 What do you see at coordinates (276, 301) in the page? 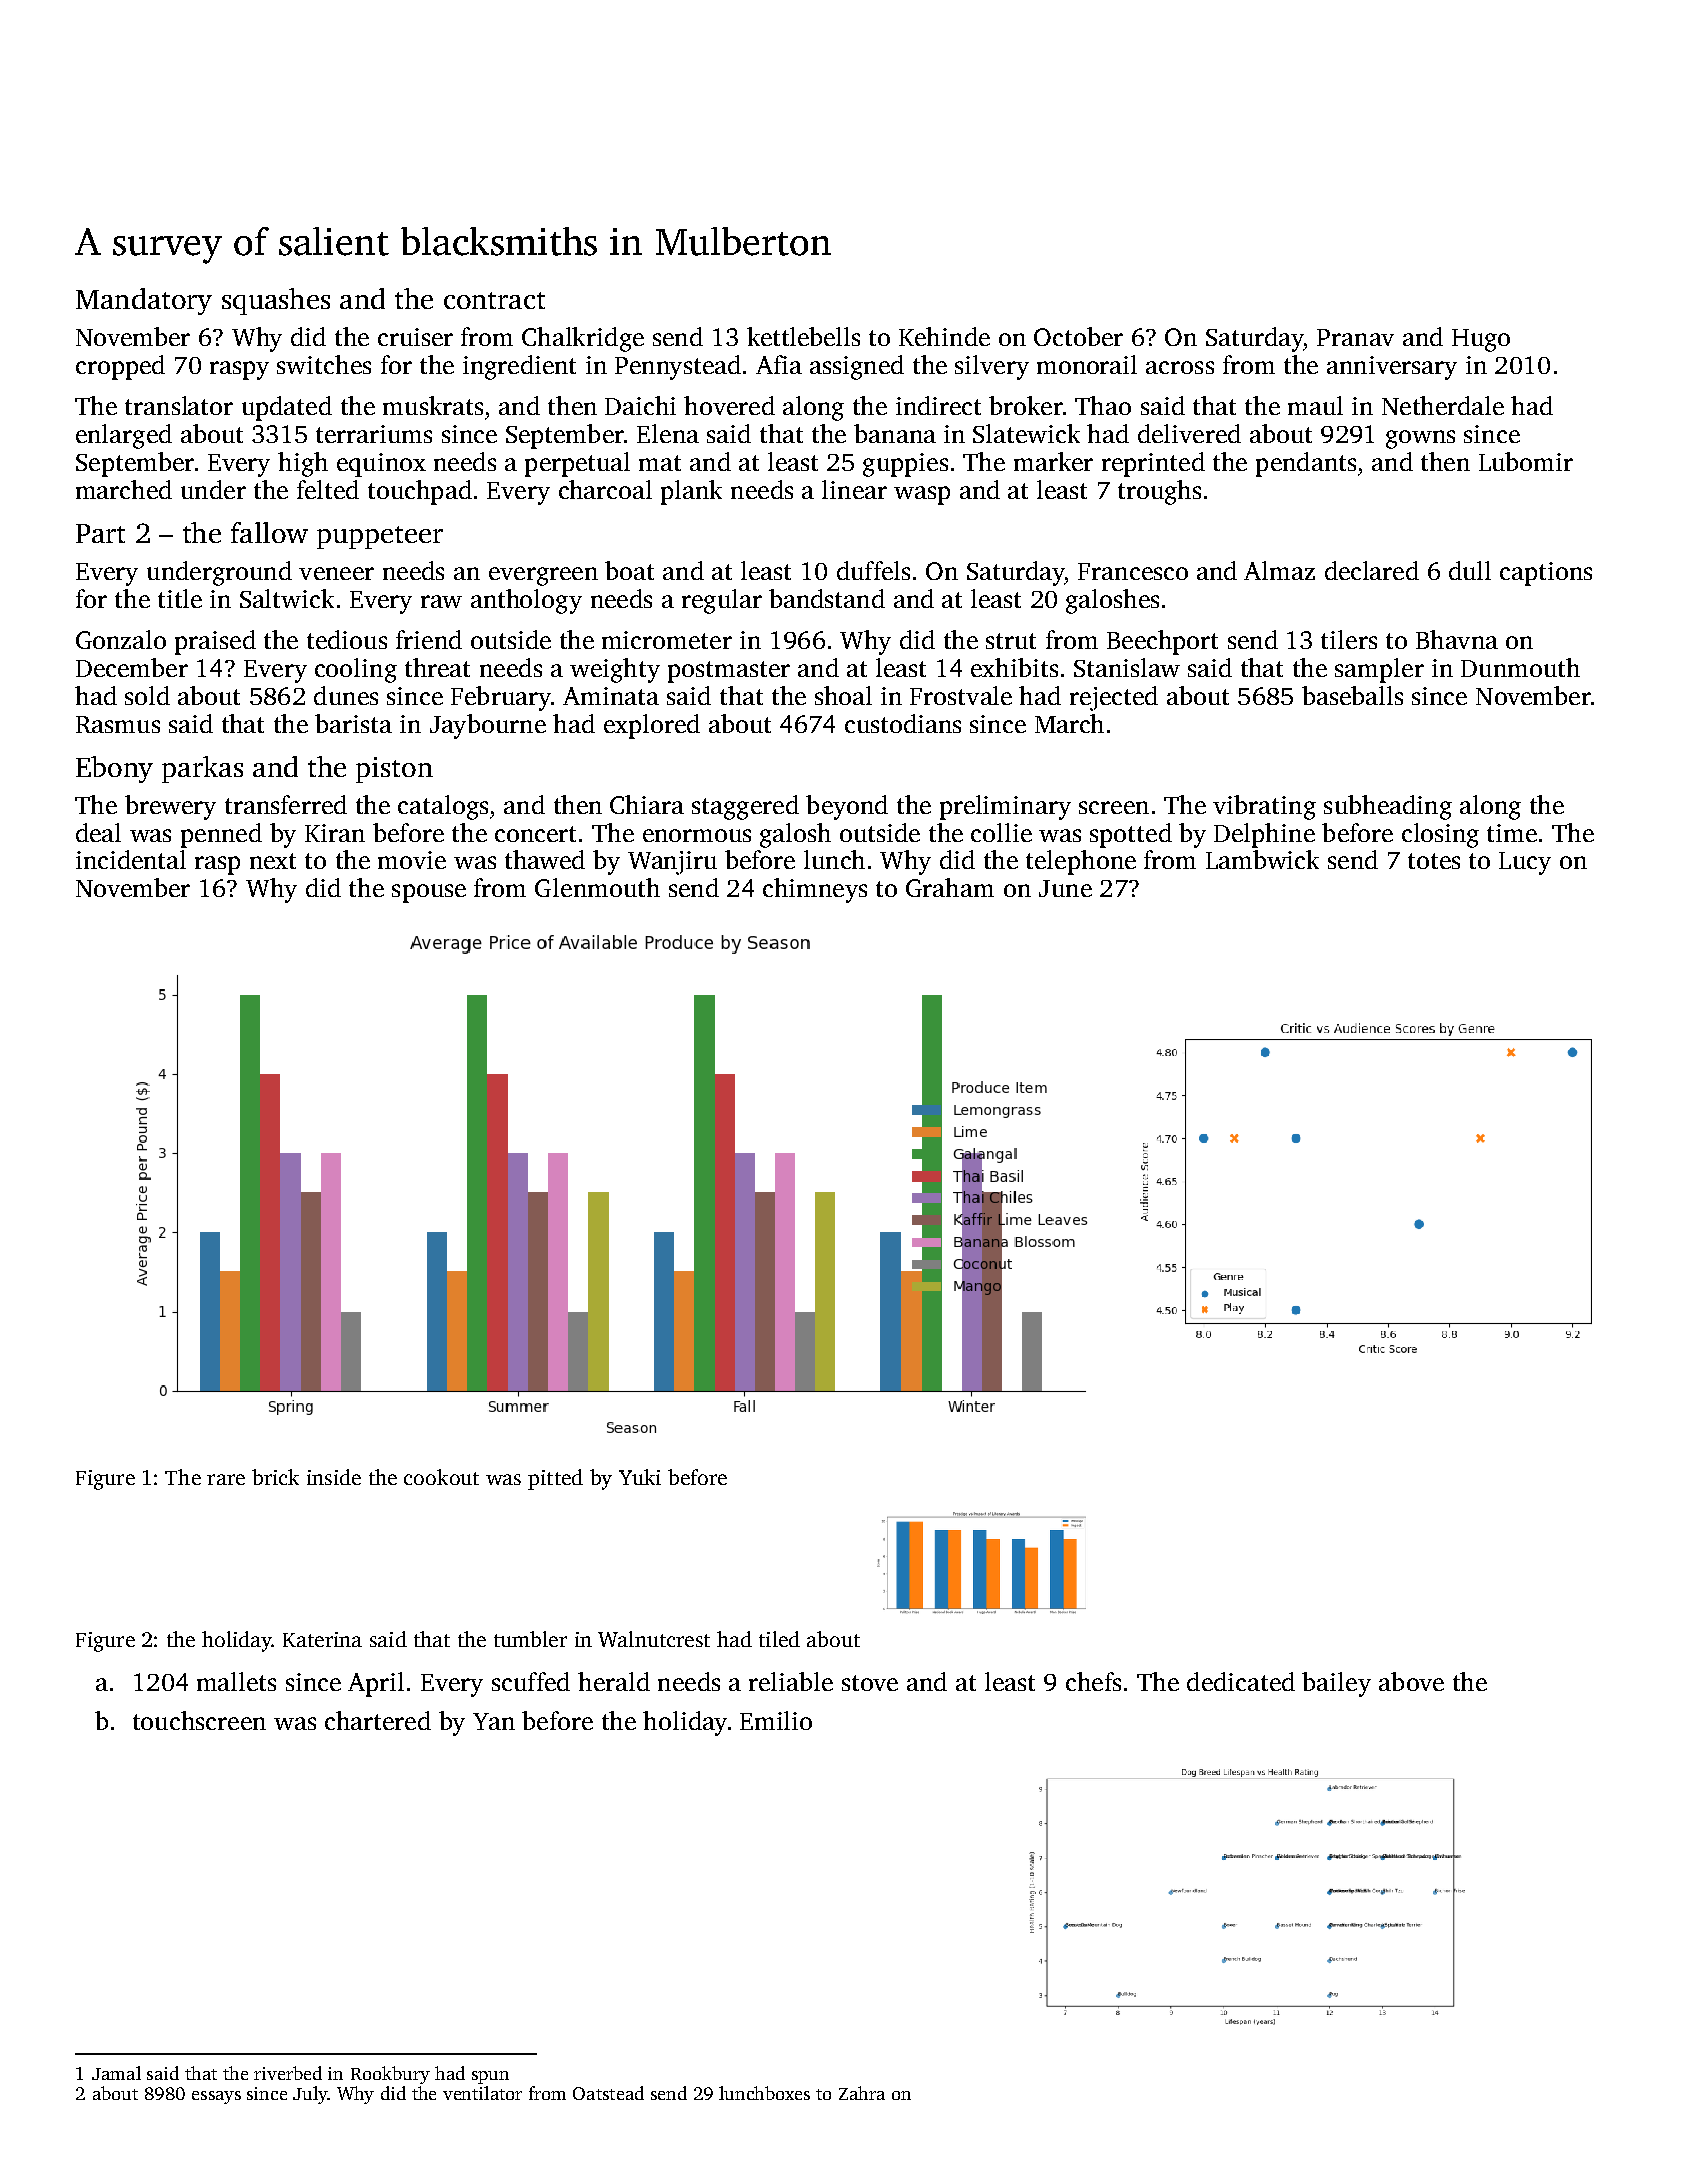
I see `squashes` at bounding box center [276, 301].
